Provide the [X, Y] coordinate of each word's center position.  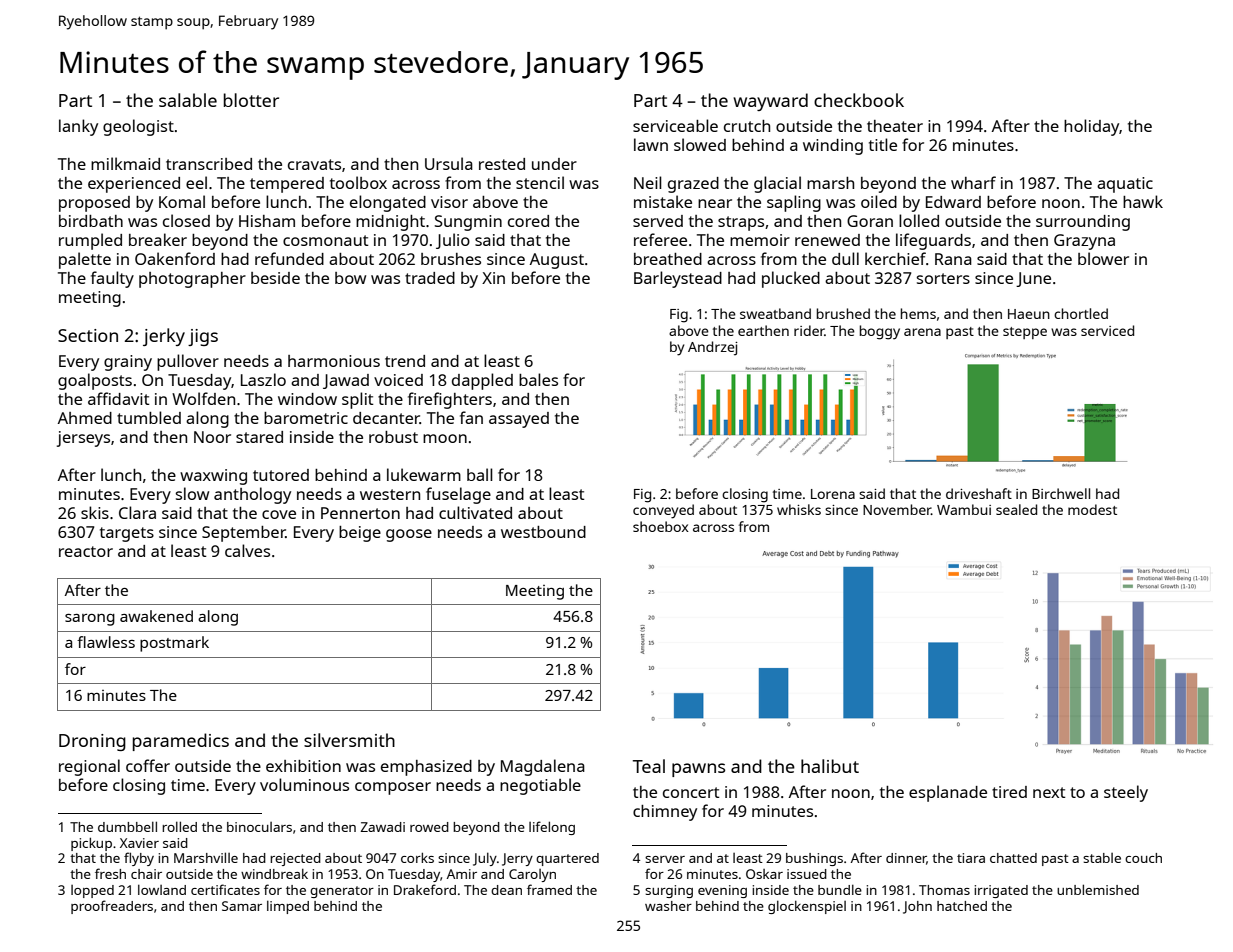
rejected [295, 859]
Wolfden [203, 398]
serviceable [675, 125]
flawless [106, 642]
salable [188, 100]
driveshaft [979, 493]
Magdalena [543, 767]
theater [895, 126]
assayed [519, 420]
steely [1126, 793]
